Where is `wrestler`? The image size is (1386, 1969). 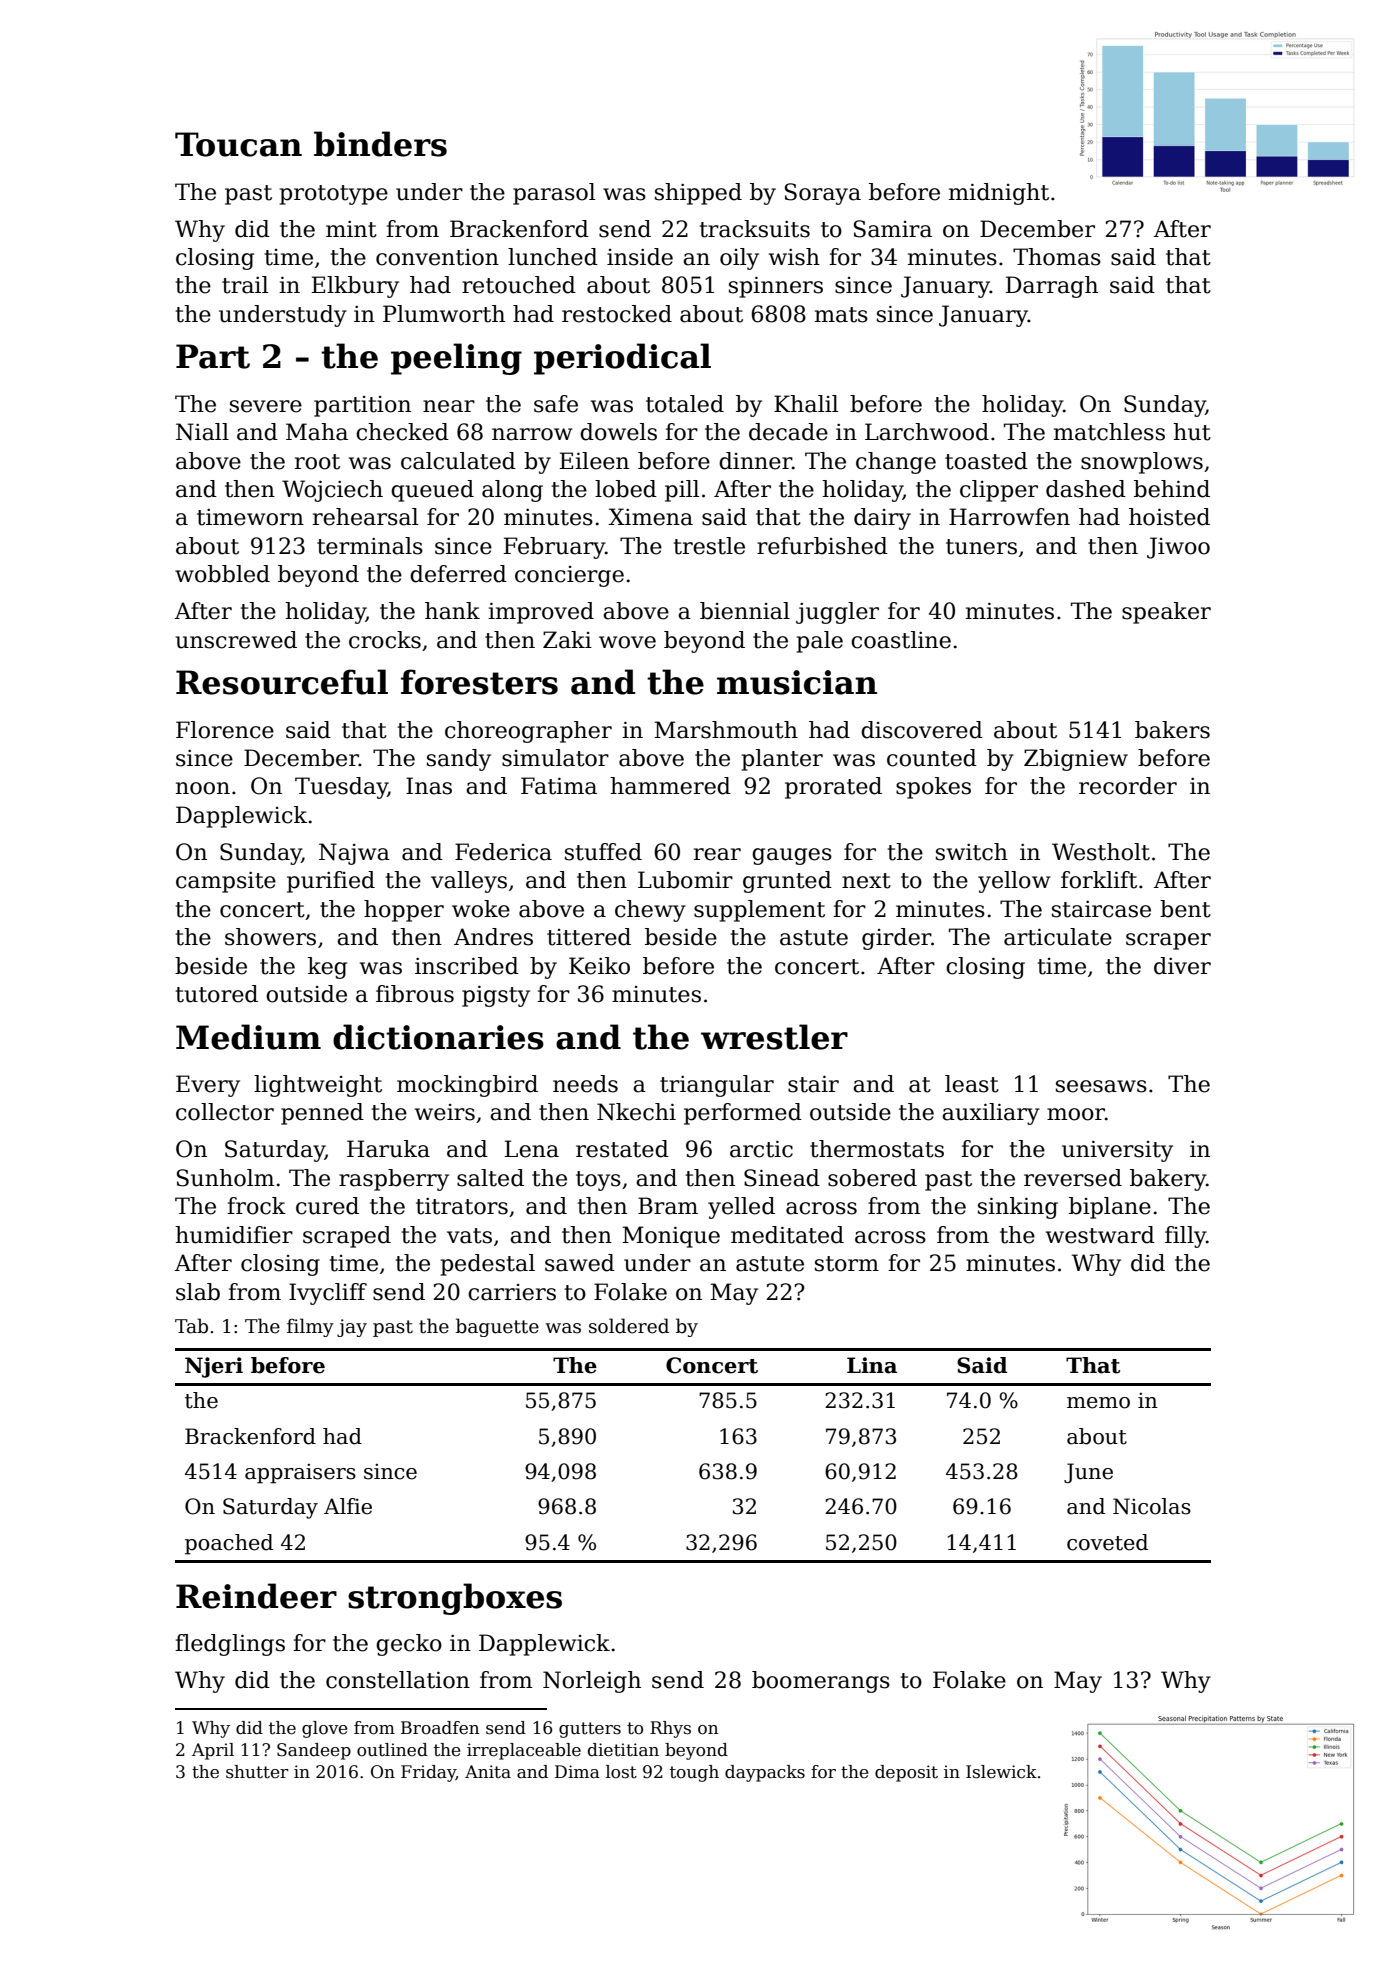
wrestler is located at coordinates (774, 1037).
